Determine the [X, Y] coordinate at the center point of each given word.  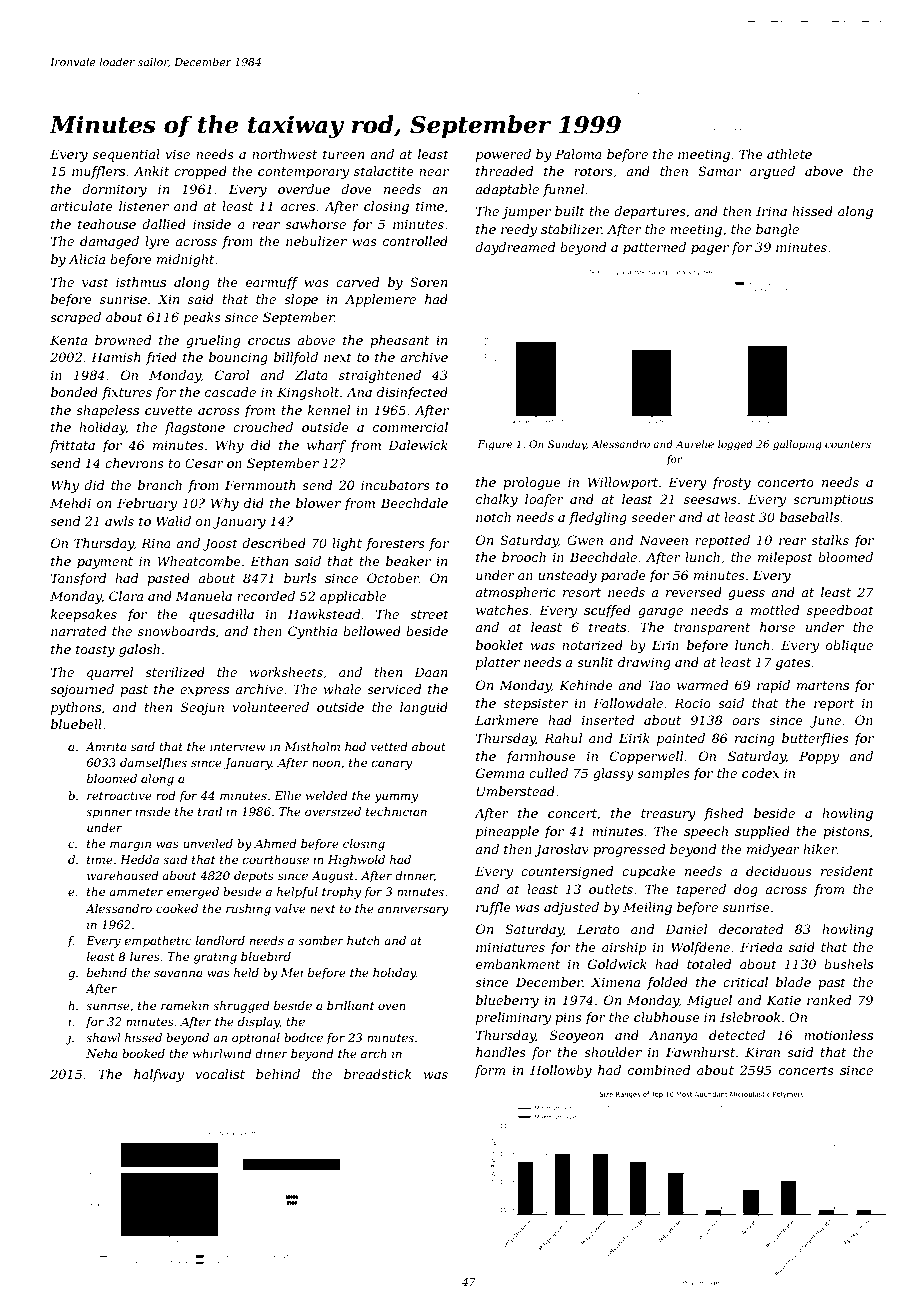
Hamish [116, 357]
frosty [731, 483]
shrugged [241, 1007]
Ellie [287, 795]
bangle [777, 230]
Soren [428, 282]
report [834, 705]
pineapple [507, 832]
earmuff [272, 283]
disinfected [412, 393]
